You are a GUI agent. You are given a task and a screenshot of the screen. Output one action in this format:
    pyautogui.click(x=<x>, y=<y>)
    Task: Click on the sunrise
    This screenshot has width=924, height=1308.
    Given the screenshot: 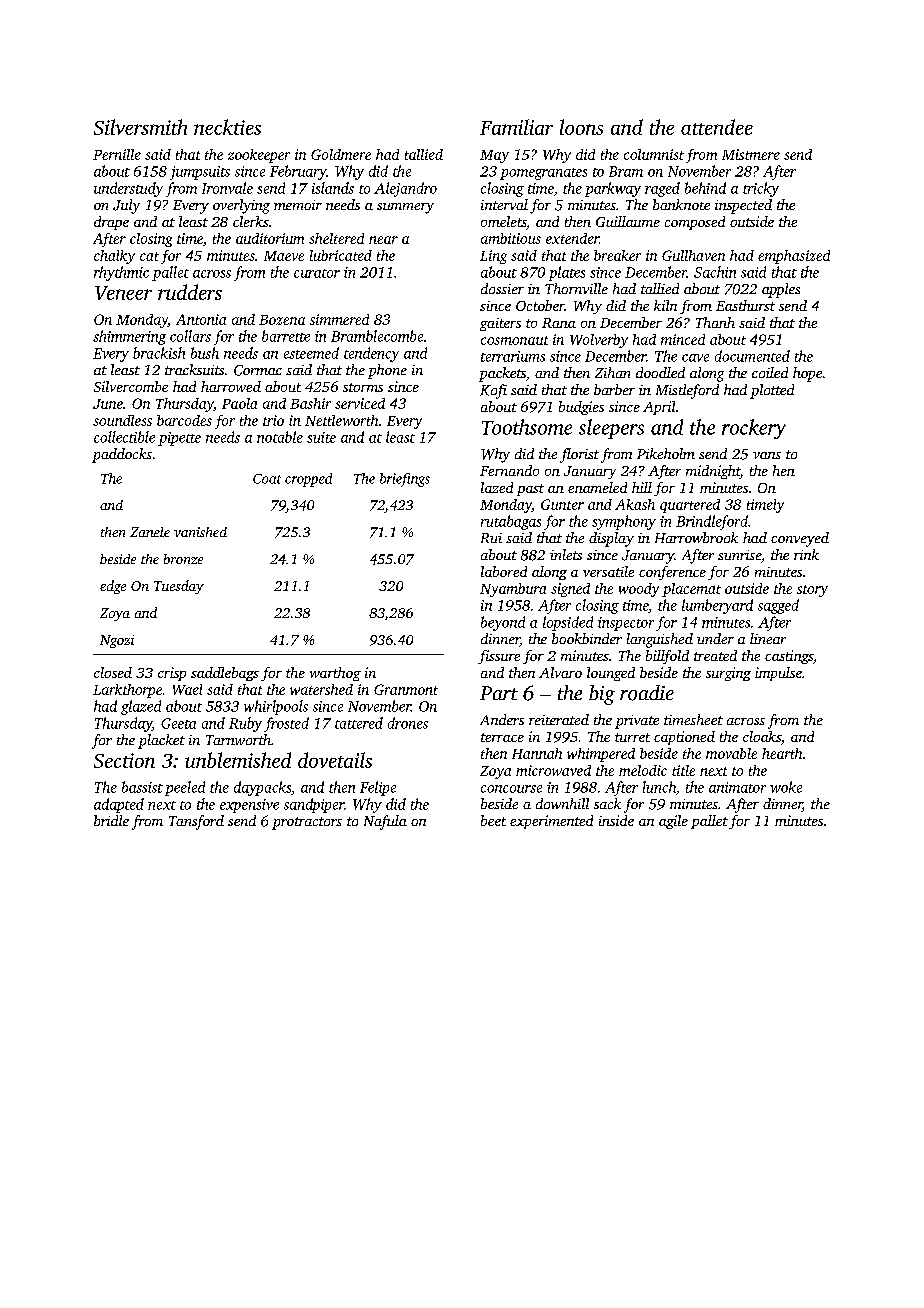 What is the action you would take?
    pyautogui.click(x=739, y=555)
